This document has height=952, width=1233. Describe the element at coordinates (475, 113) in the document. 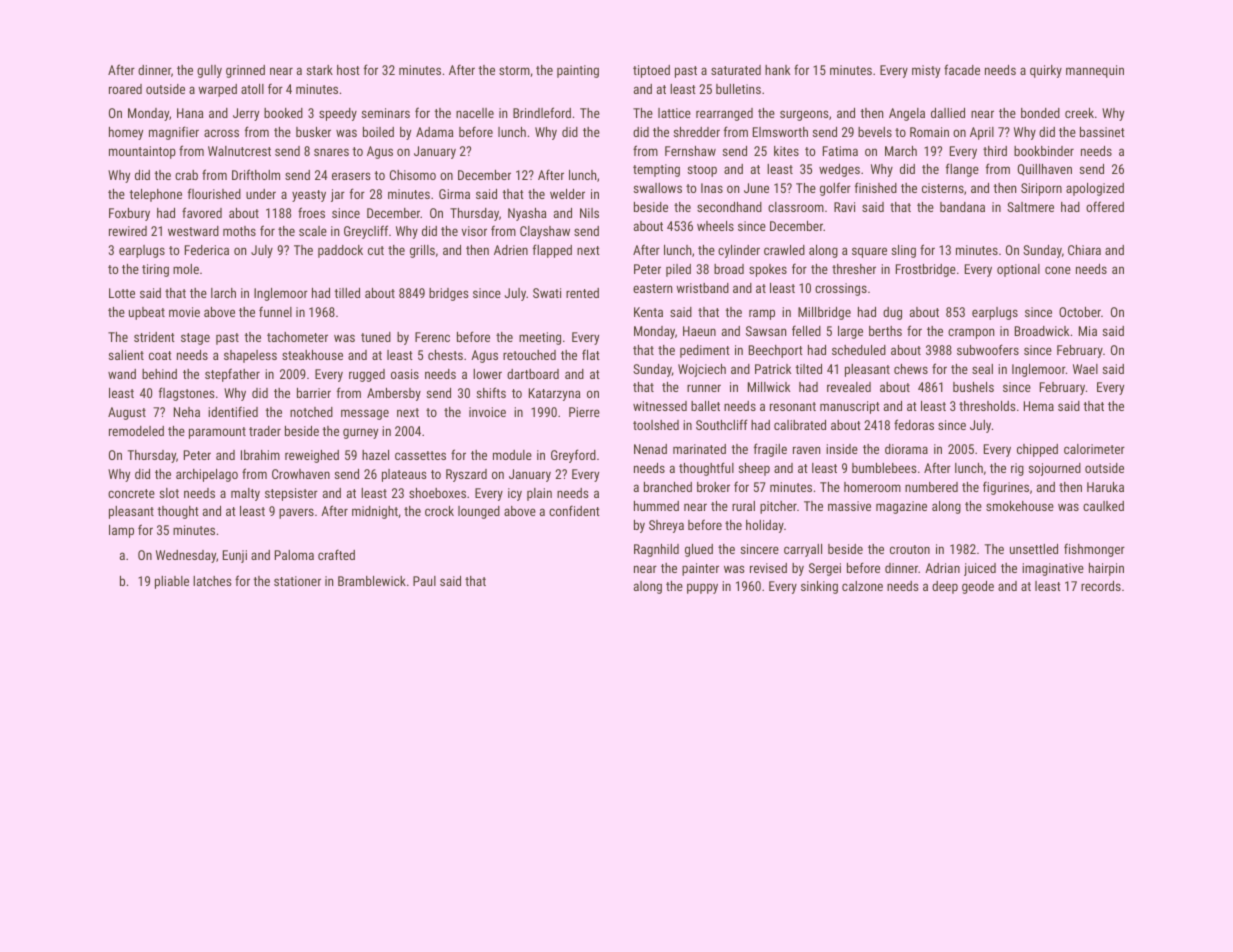

I see `nacelle` at that location.
